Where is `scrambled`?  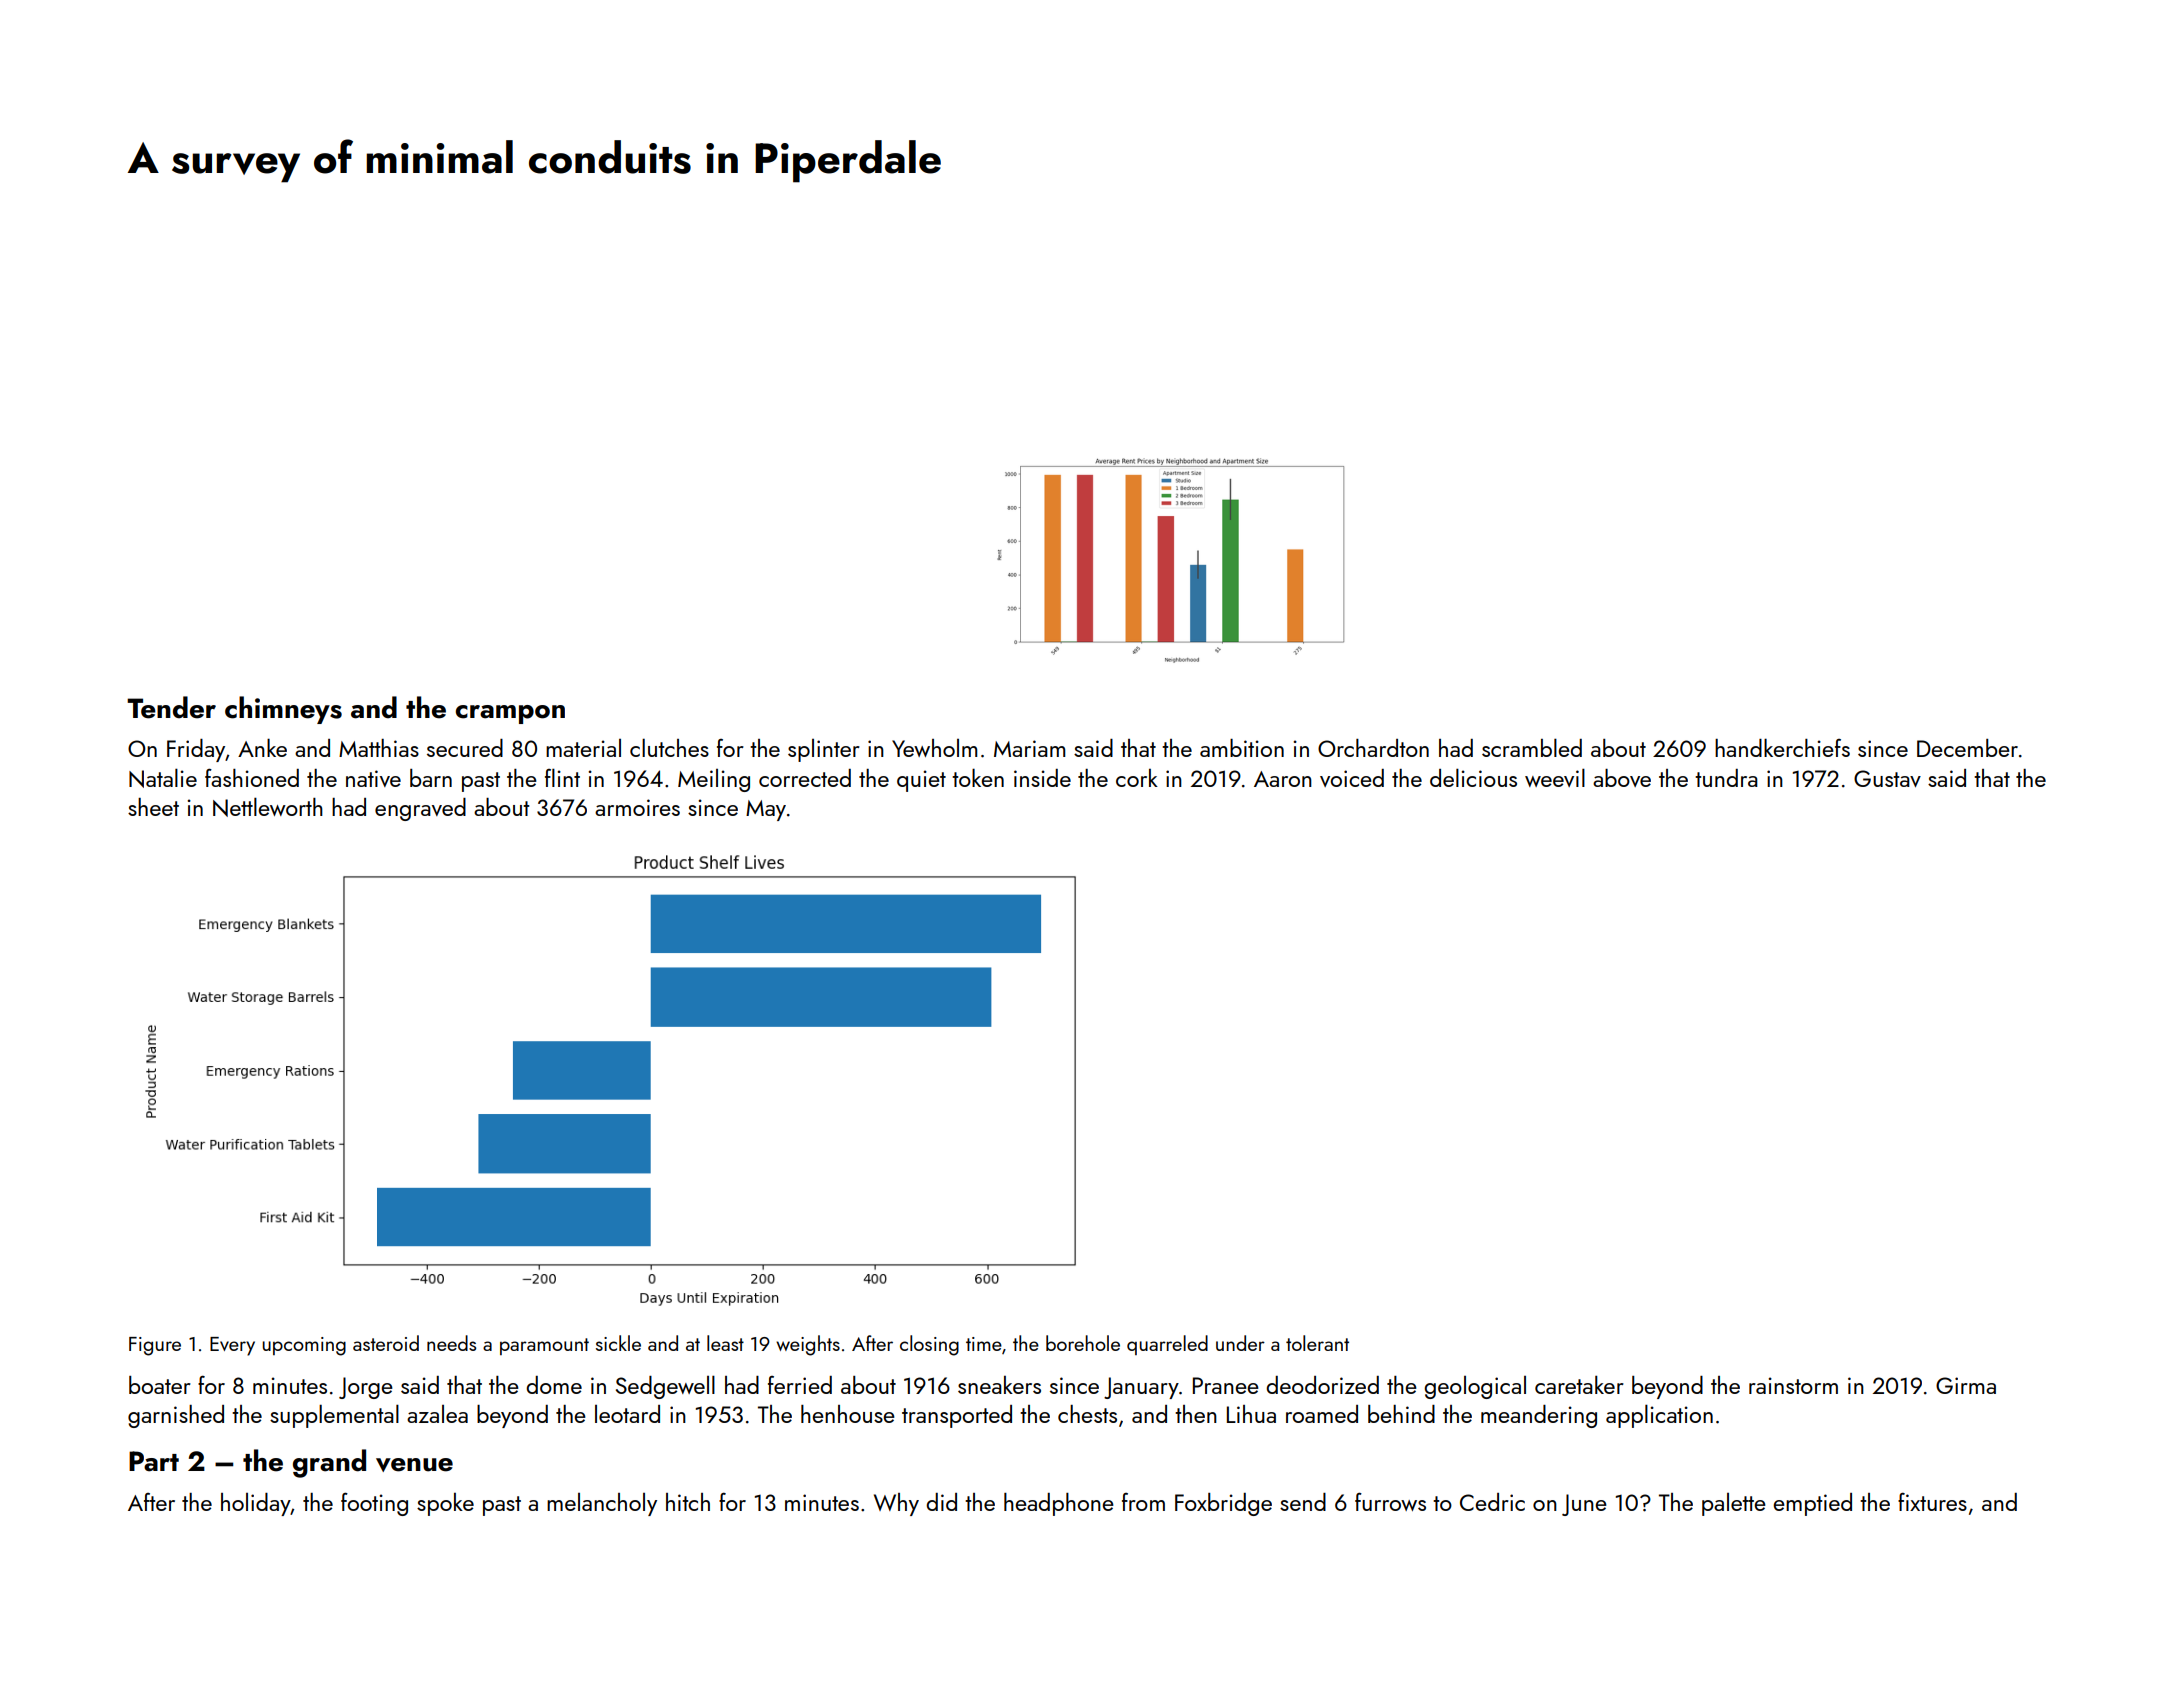
scrambled is located at coordinates (1532, 747).
